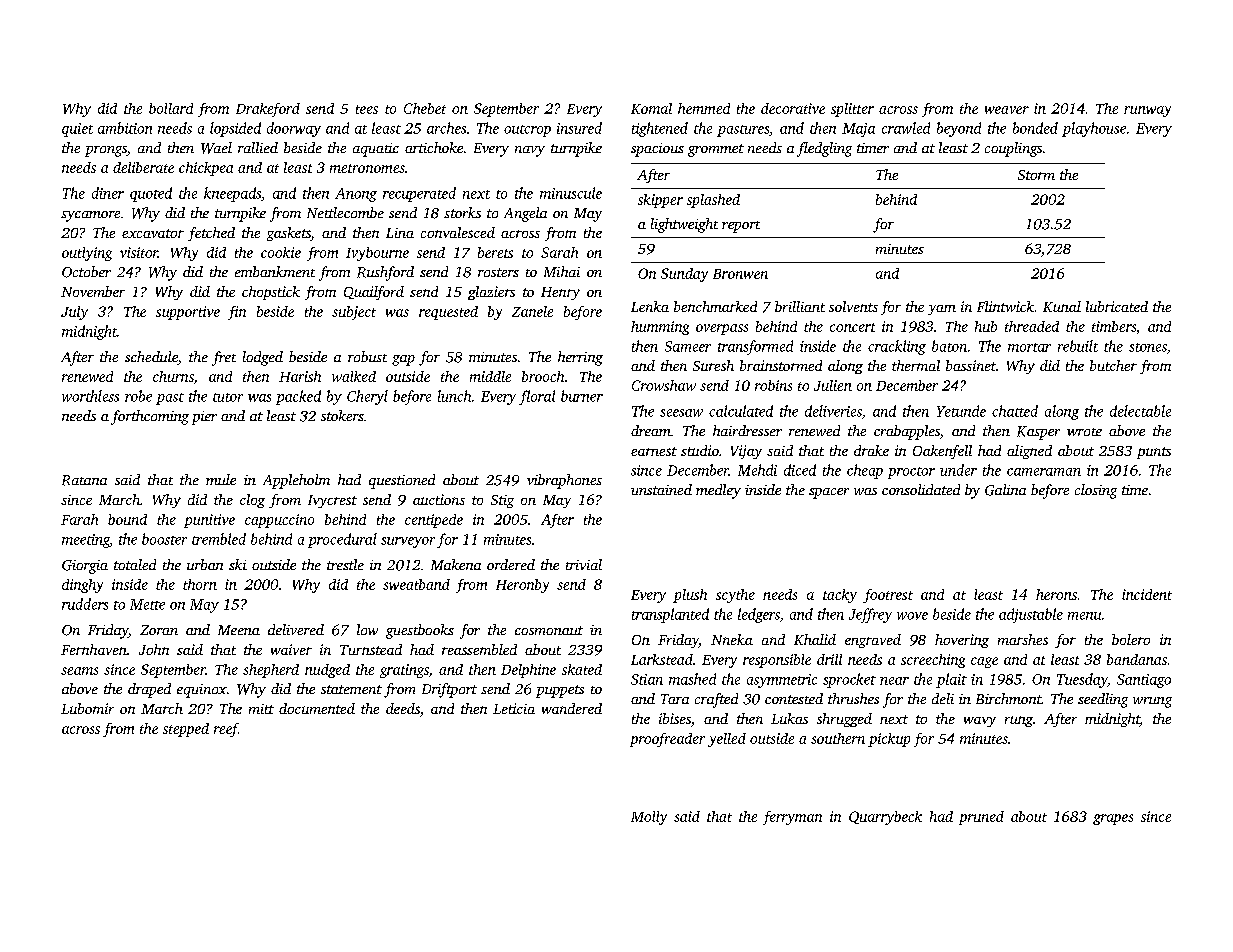 The width and height of the screenshot is (1233, 952). What do you see at coordinates (186, 730) in the screenshot?
I see `stepped` at bounding box center [186, 730].
